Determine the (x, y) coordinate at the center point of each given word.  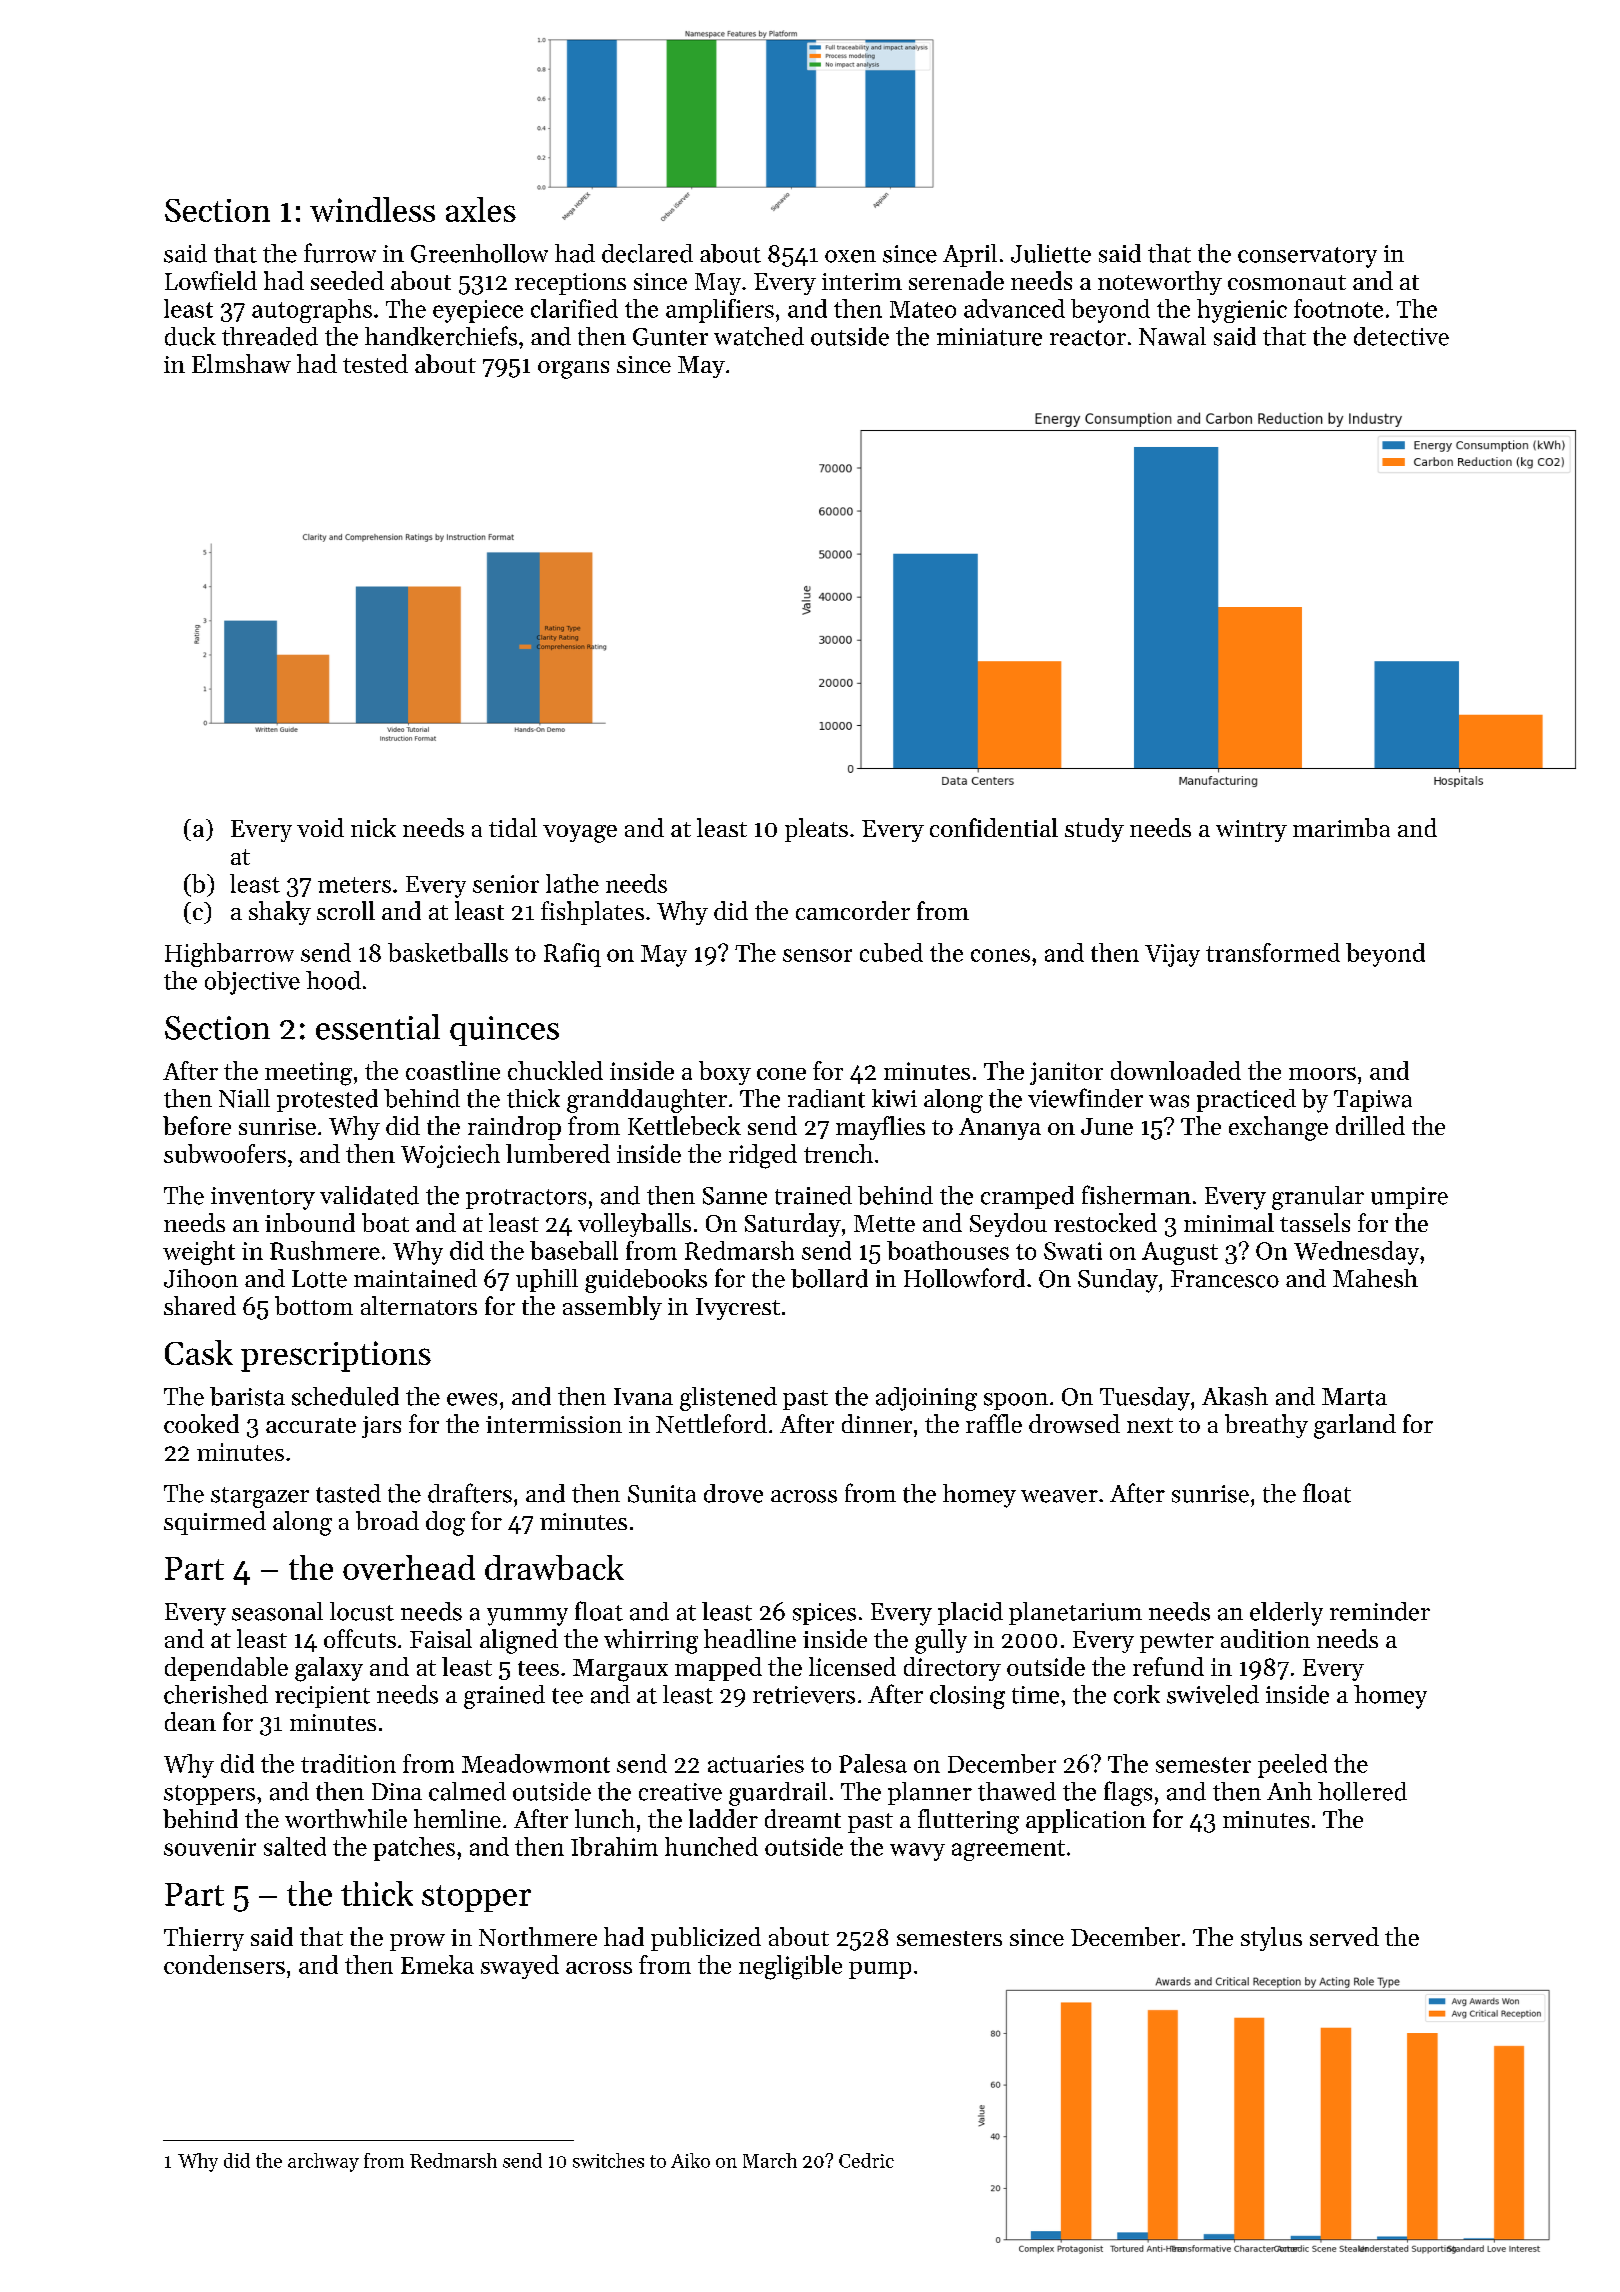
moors (1322, 1073)
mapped (718, 1669)
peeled (1292, 1766)
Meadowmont (536, 1763)
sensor (817, 955)
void (320, 827)
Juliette (1051, 253)
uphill (547, 1280)
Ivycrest (738, 1309)
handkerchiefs (441, 336)
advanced (1014, 308)
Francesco (1225, 1279)
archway (323, 2162)
